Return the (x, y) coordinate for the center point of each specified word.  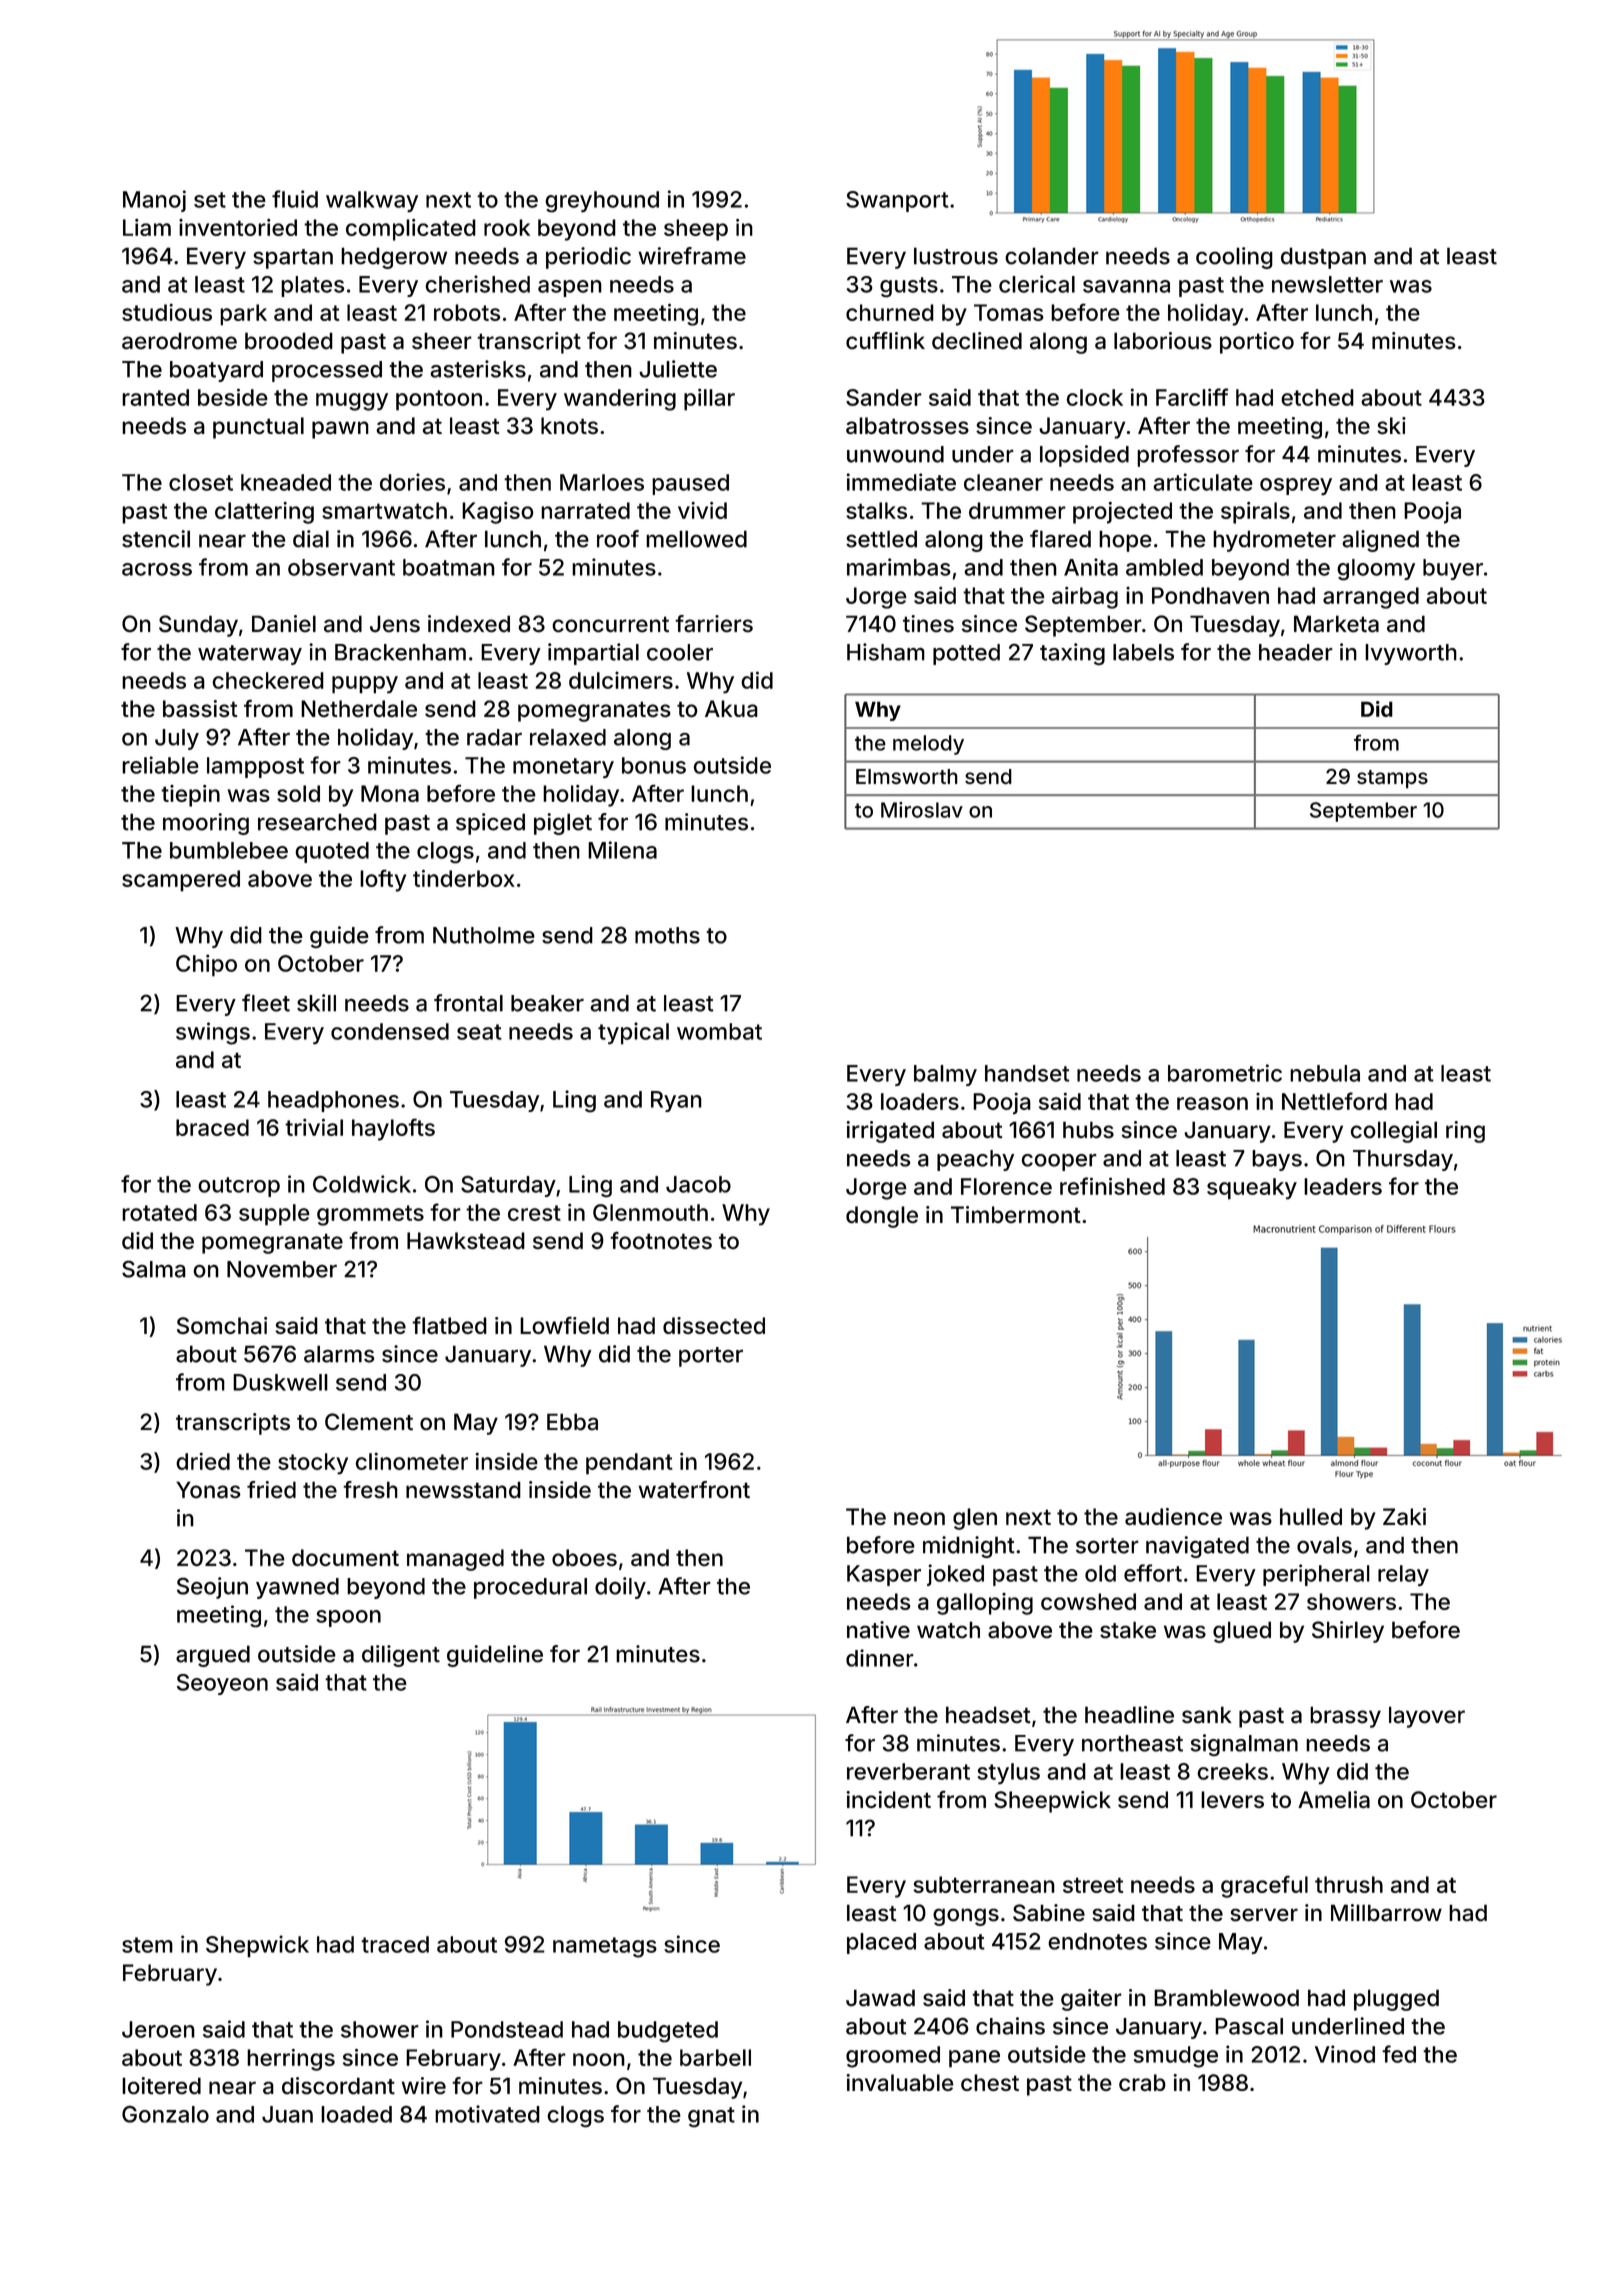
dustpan (1323, 258)
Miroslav (922, 810)
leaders (1343, 1186)
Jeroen (158, 2029)
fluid (295, 199)
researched (317, 822)
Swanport (897, 201)
